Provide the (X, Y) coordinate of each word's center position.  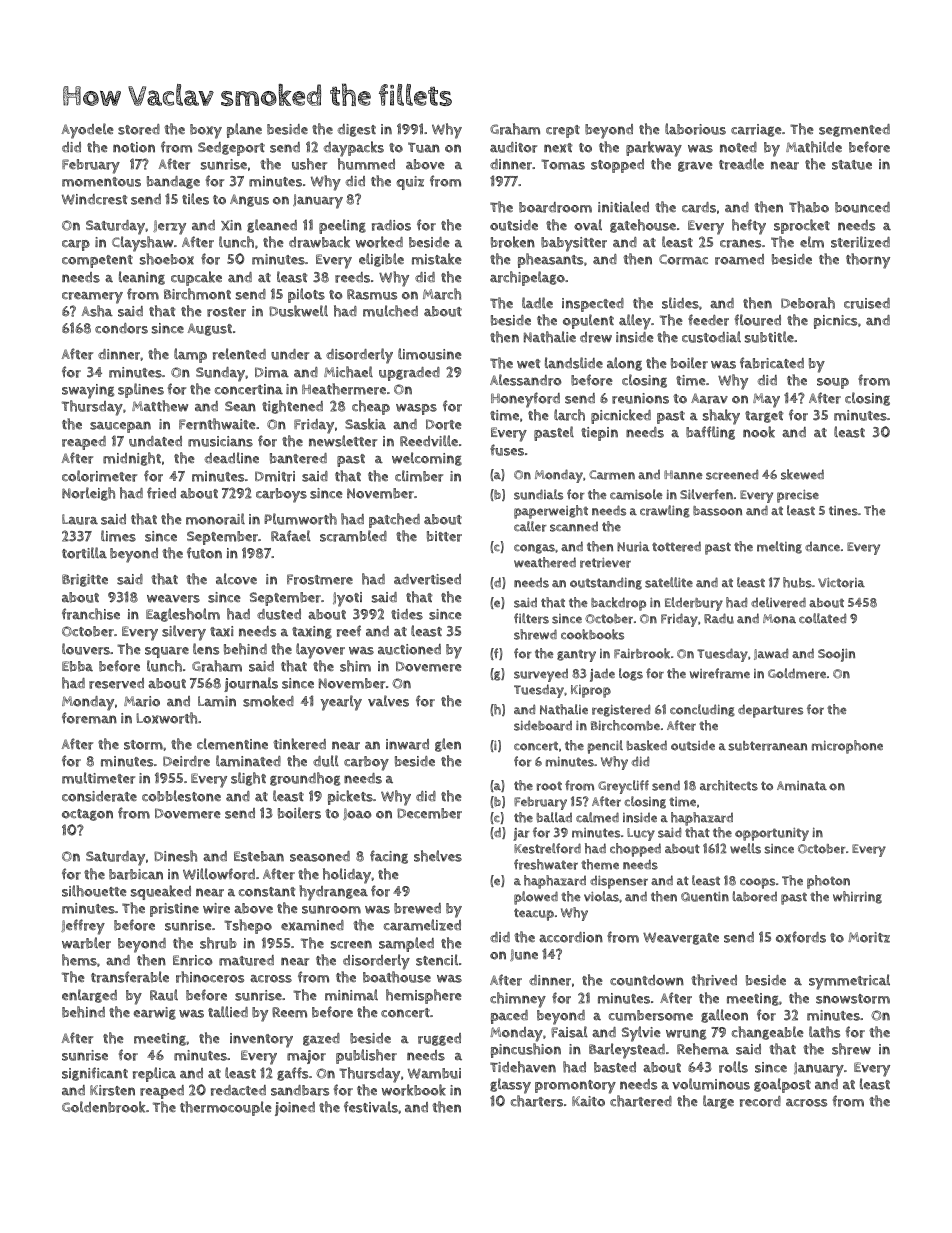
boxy (206, 131)
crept (563, 131)
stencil (437, 960)
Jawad (771, 654)
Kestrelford (547, 848)
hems (79, 960)
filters (531, 618)
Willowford (219, 874)
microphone (847, 747)
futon (204, 553)
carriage (756, 130)
